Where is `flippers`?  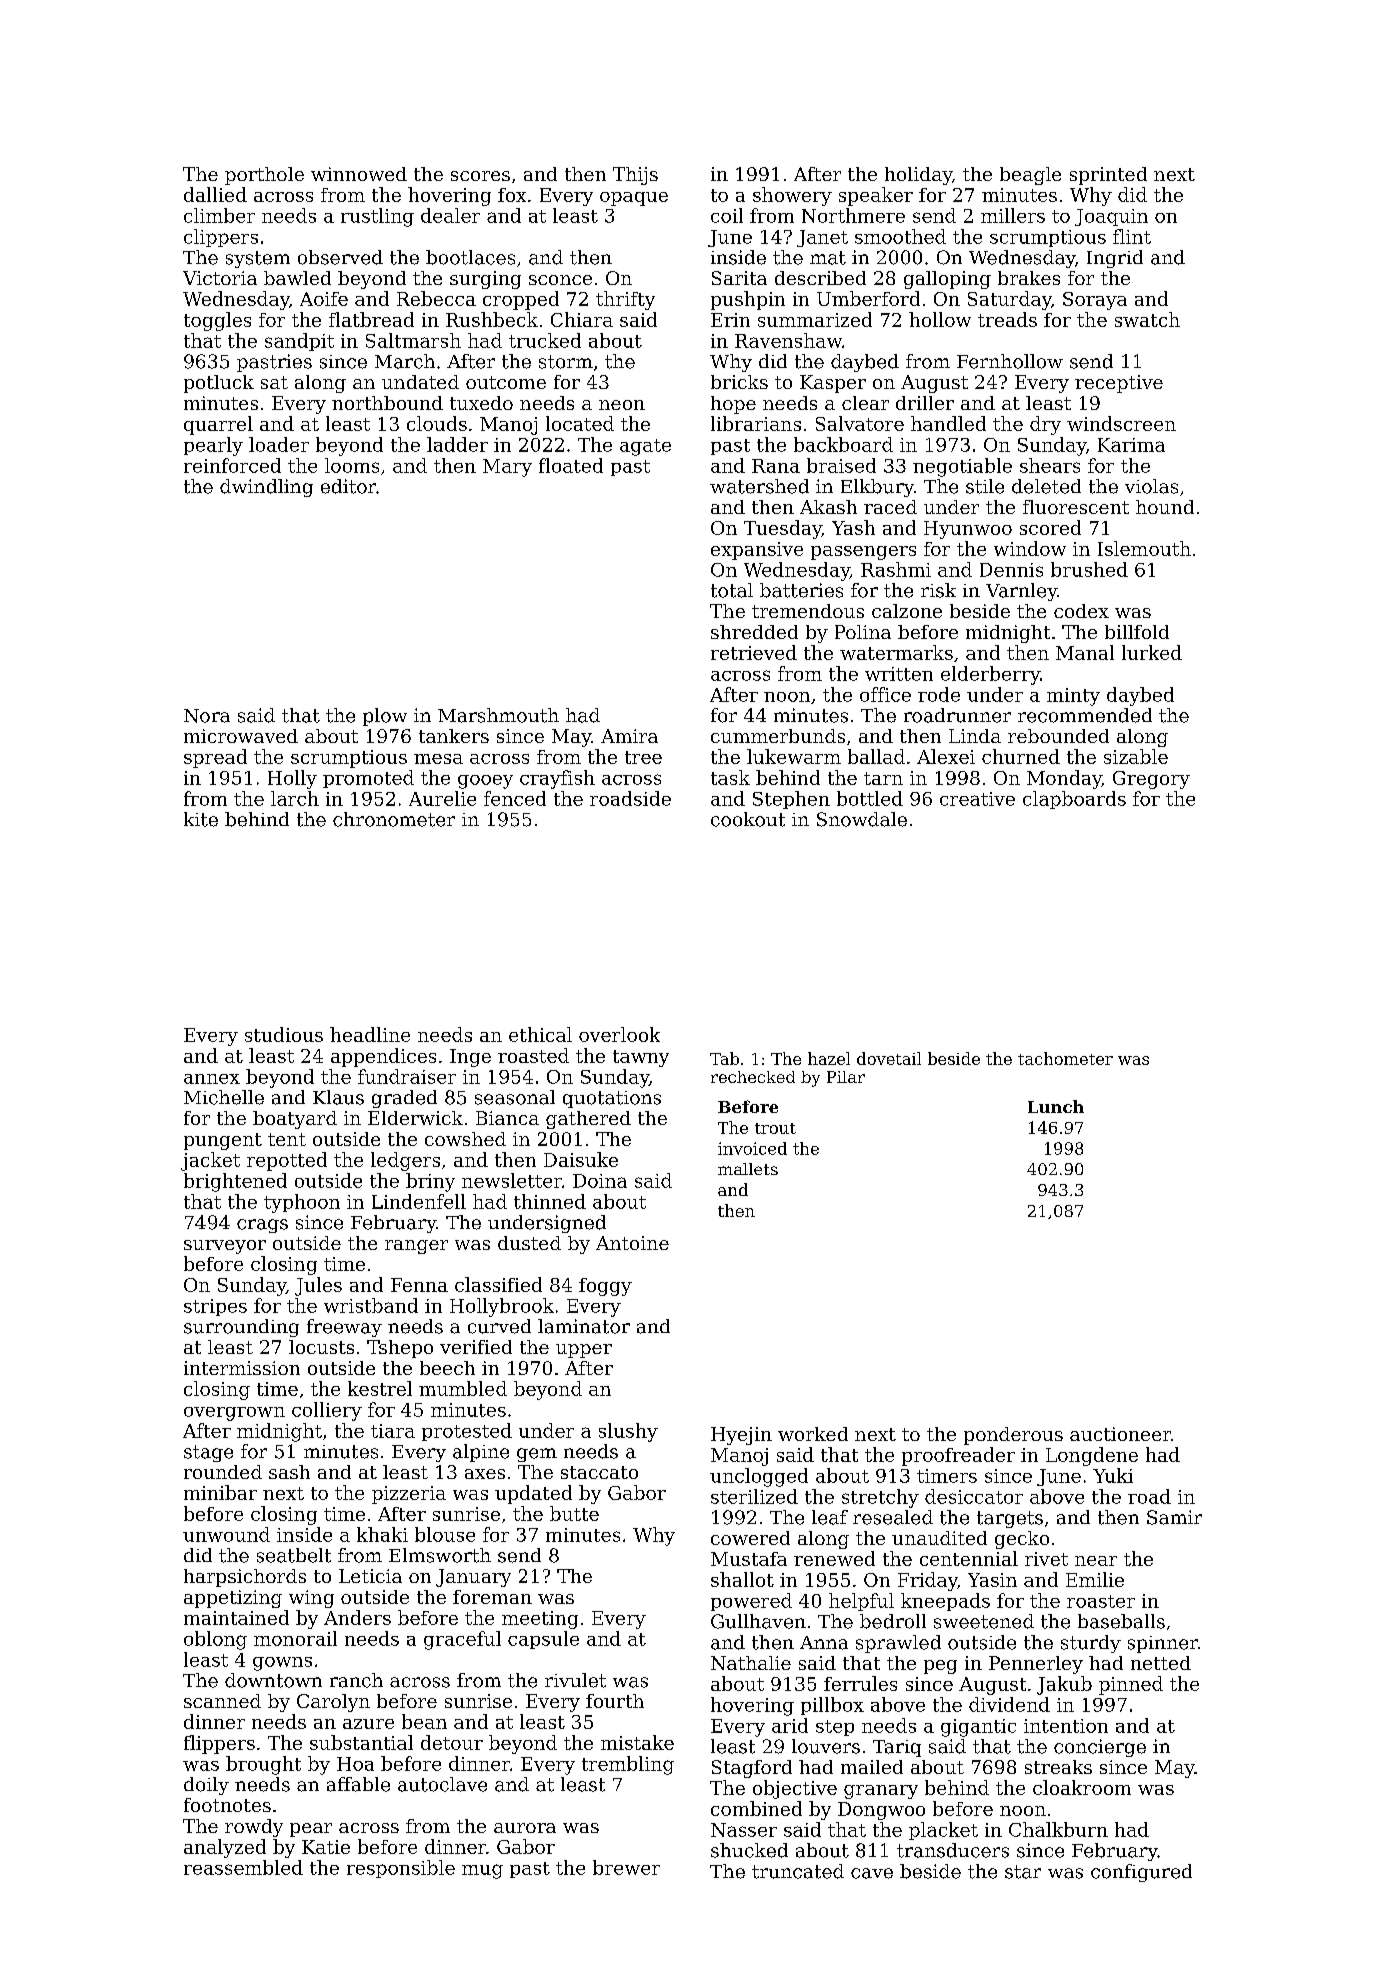
flippers is located at coordinates (219, 1744).
